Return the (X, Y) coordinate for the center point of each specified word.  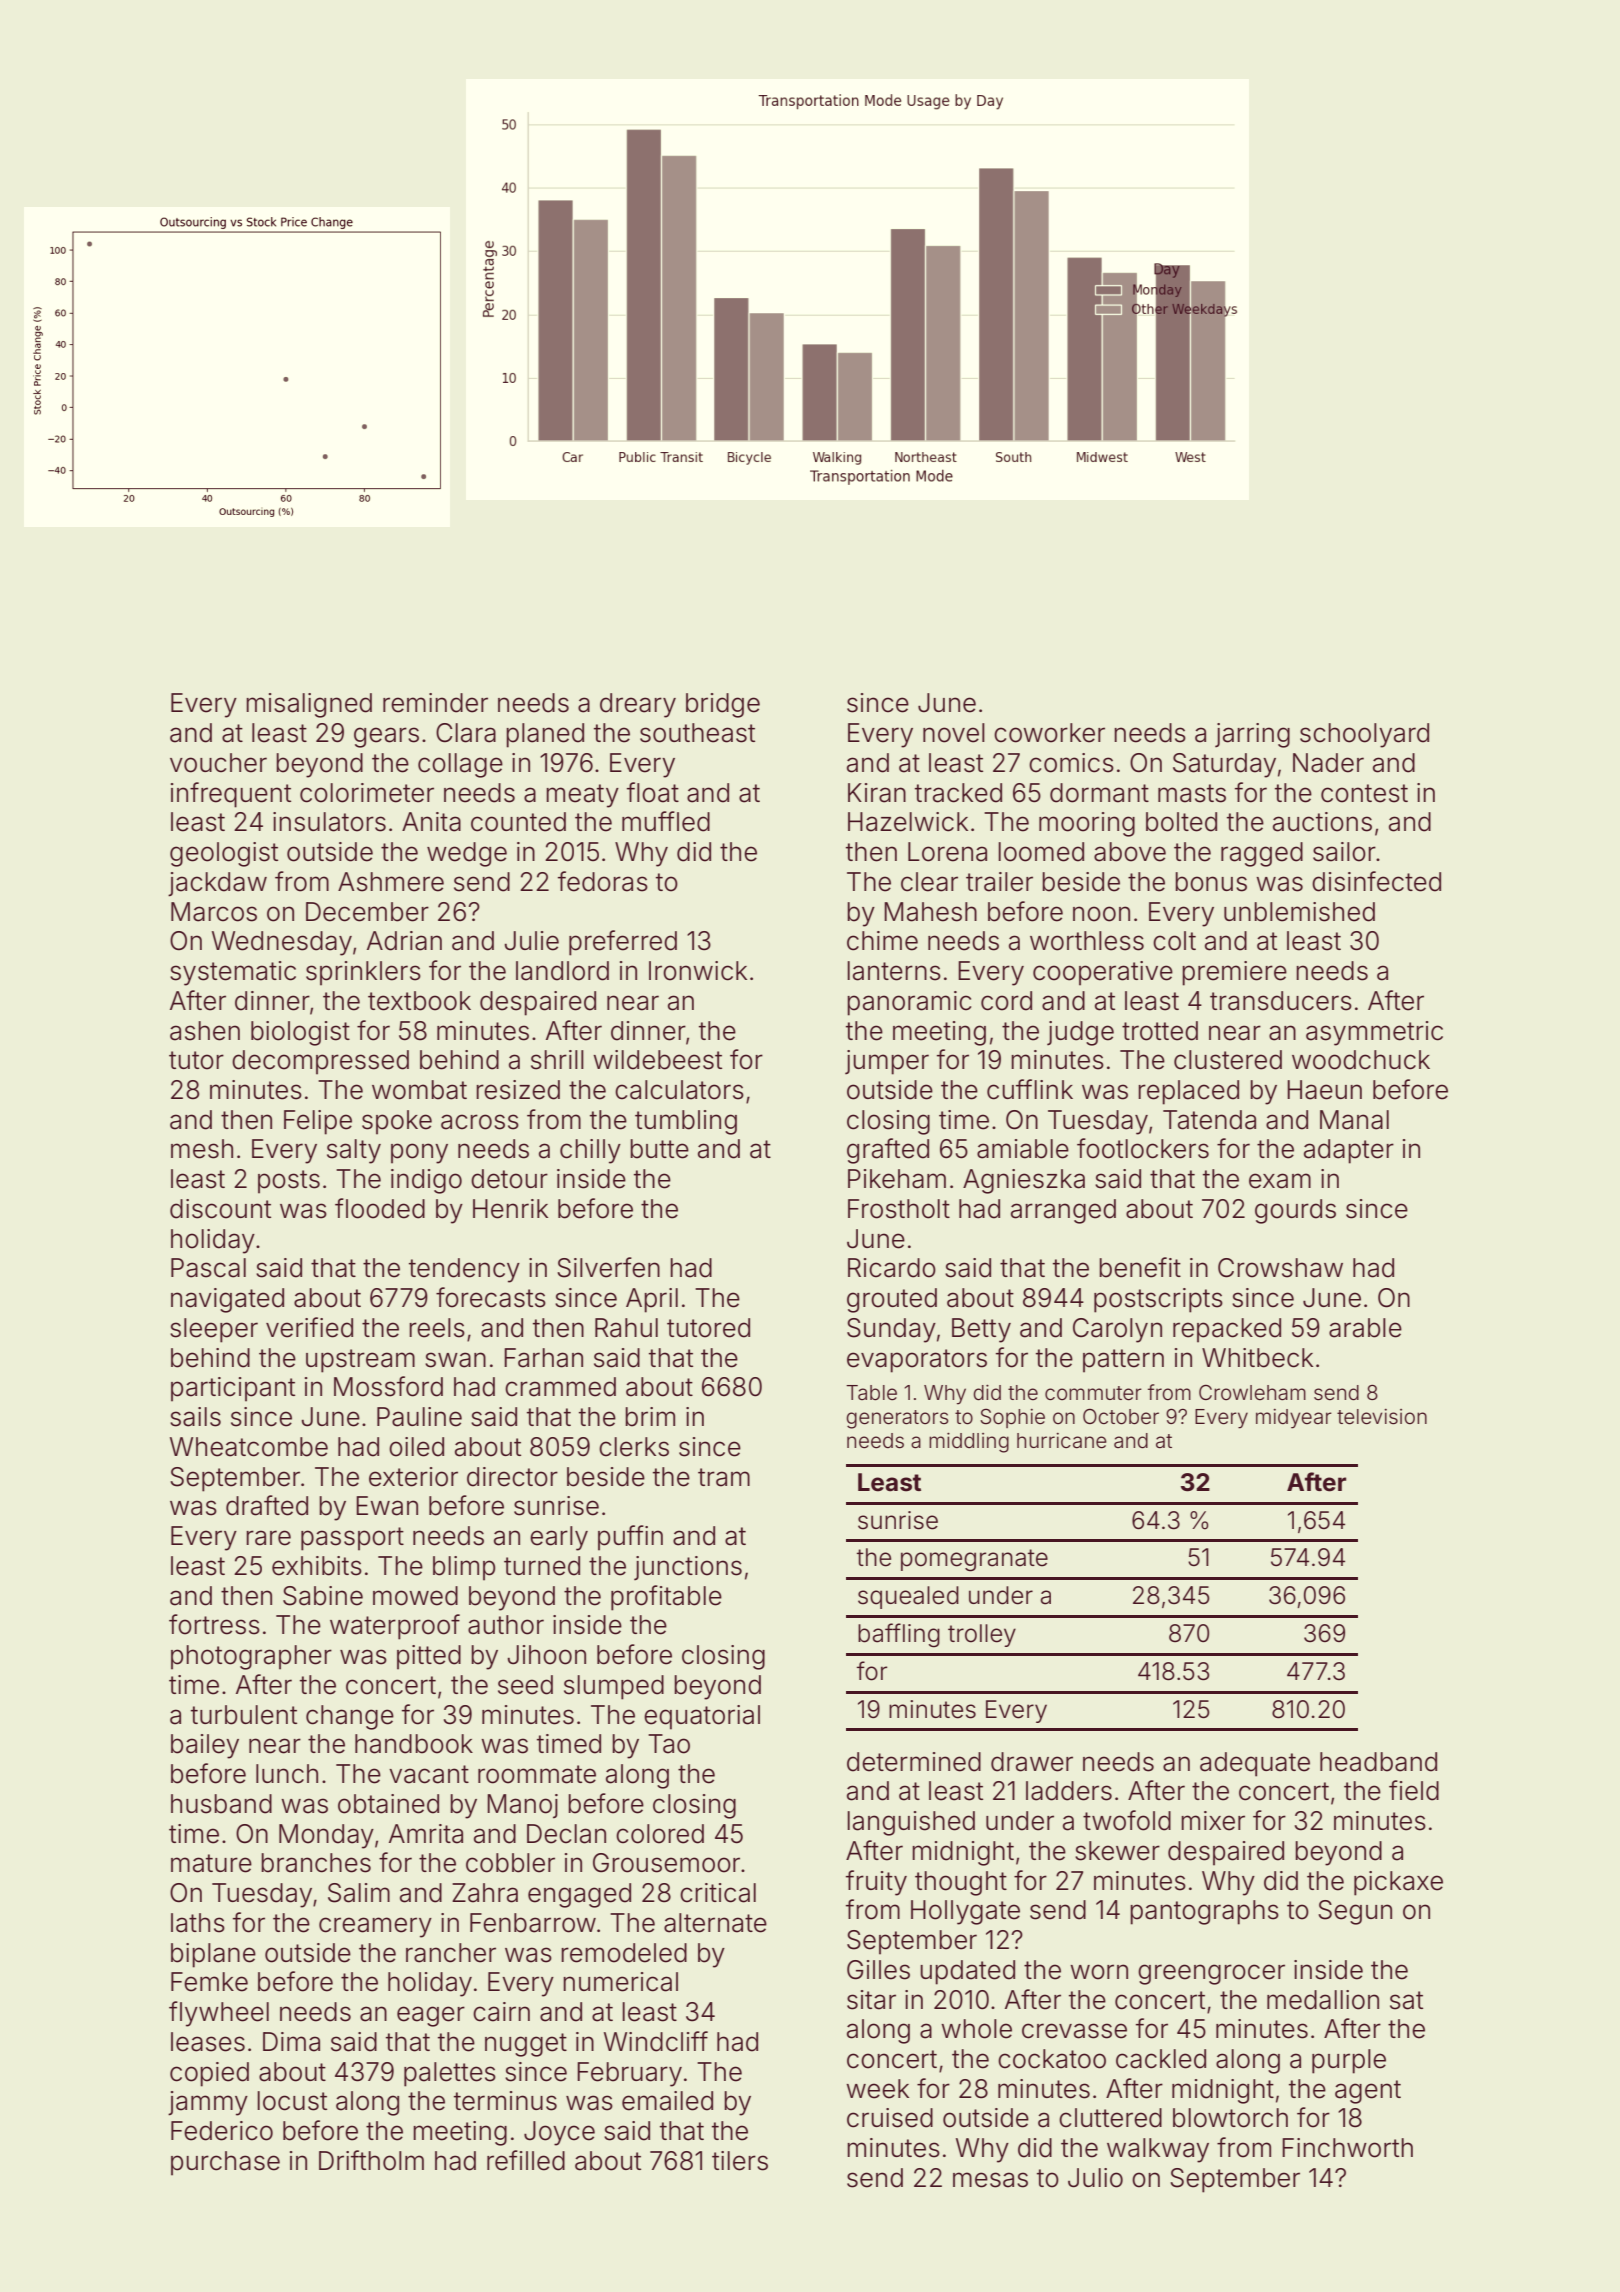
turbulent (244, 1715)
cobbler (510, 1863)
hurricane (1062, 1441)
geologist (224, 854)
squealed (908, 1597)
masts (1192, 793)
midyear (1294, 1419)
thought (961, 1883)
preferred (623, 943)
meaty (582, 796)
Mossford (388, 1386)
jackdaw (217, 884)
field (1414, 1790)
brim (650, 1417)
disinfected (1376, 881)
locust (292, 2101)
